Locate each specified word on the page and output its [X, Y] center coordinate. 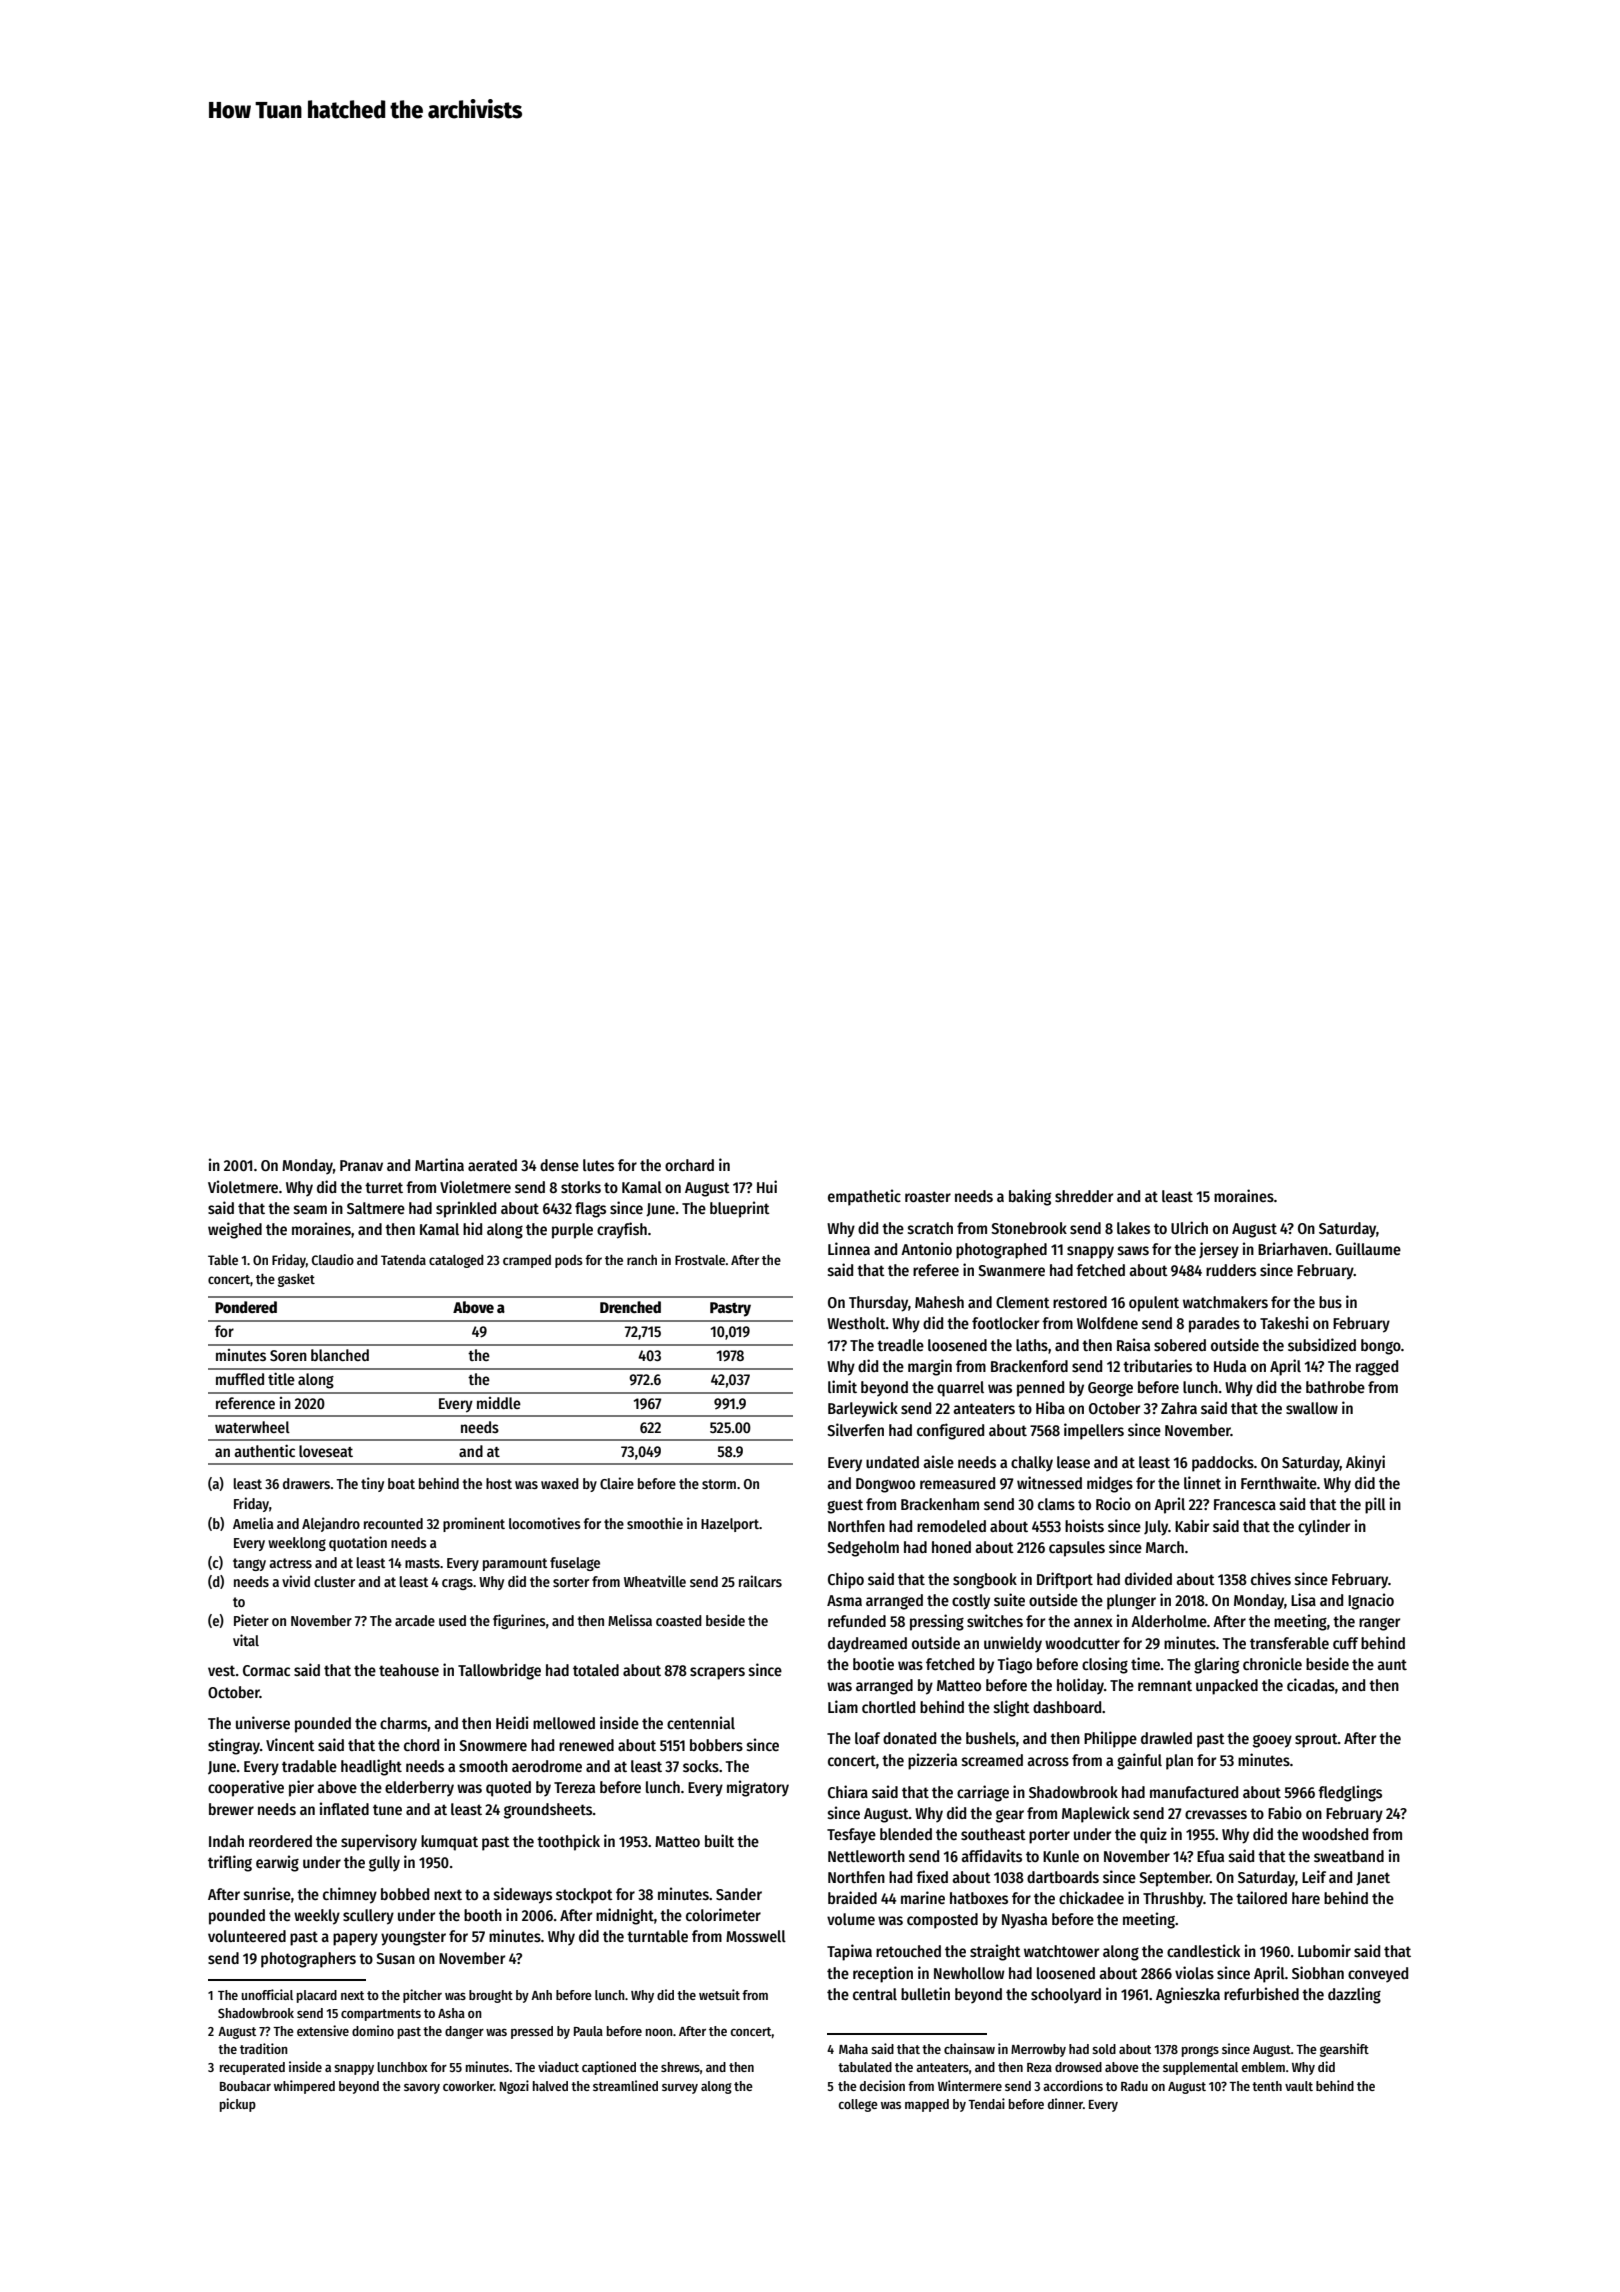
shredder [1084, 1196]
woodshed [1335, 1834]
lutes [598, 1165]
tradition [264, 2048]
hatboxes [979, 1898]
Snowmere [493, 1745]
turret [384, 1187]
